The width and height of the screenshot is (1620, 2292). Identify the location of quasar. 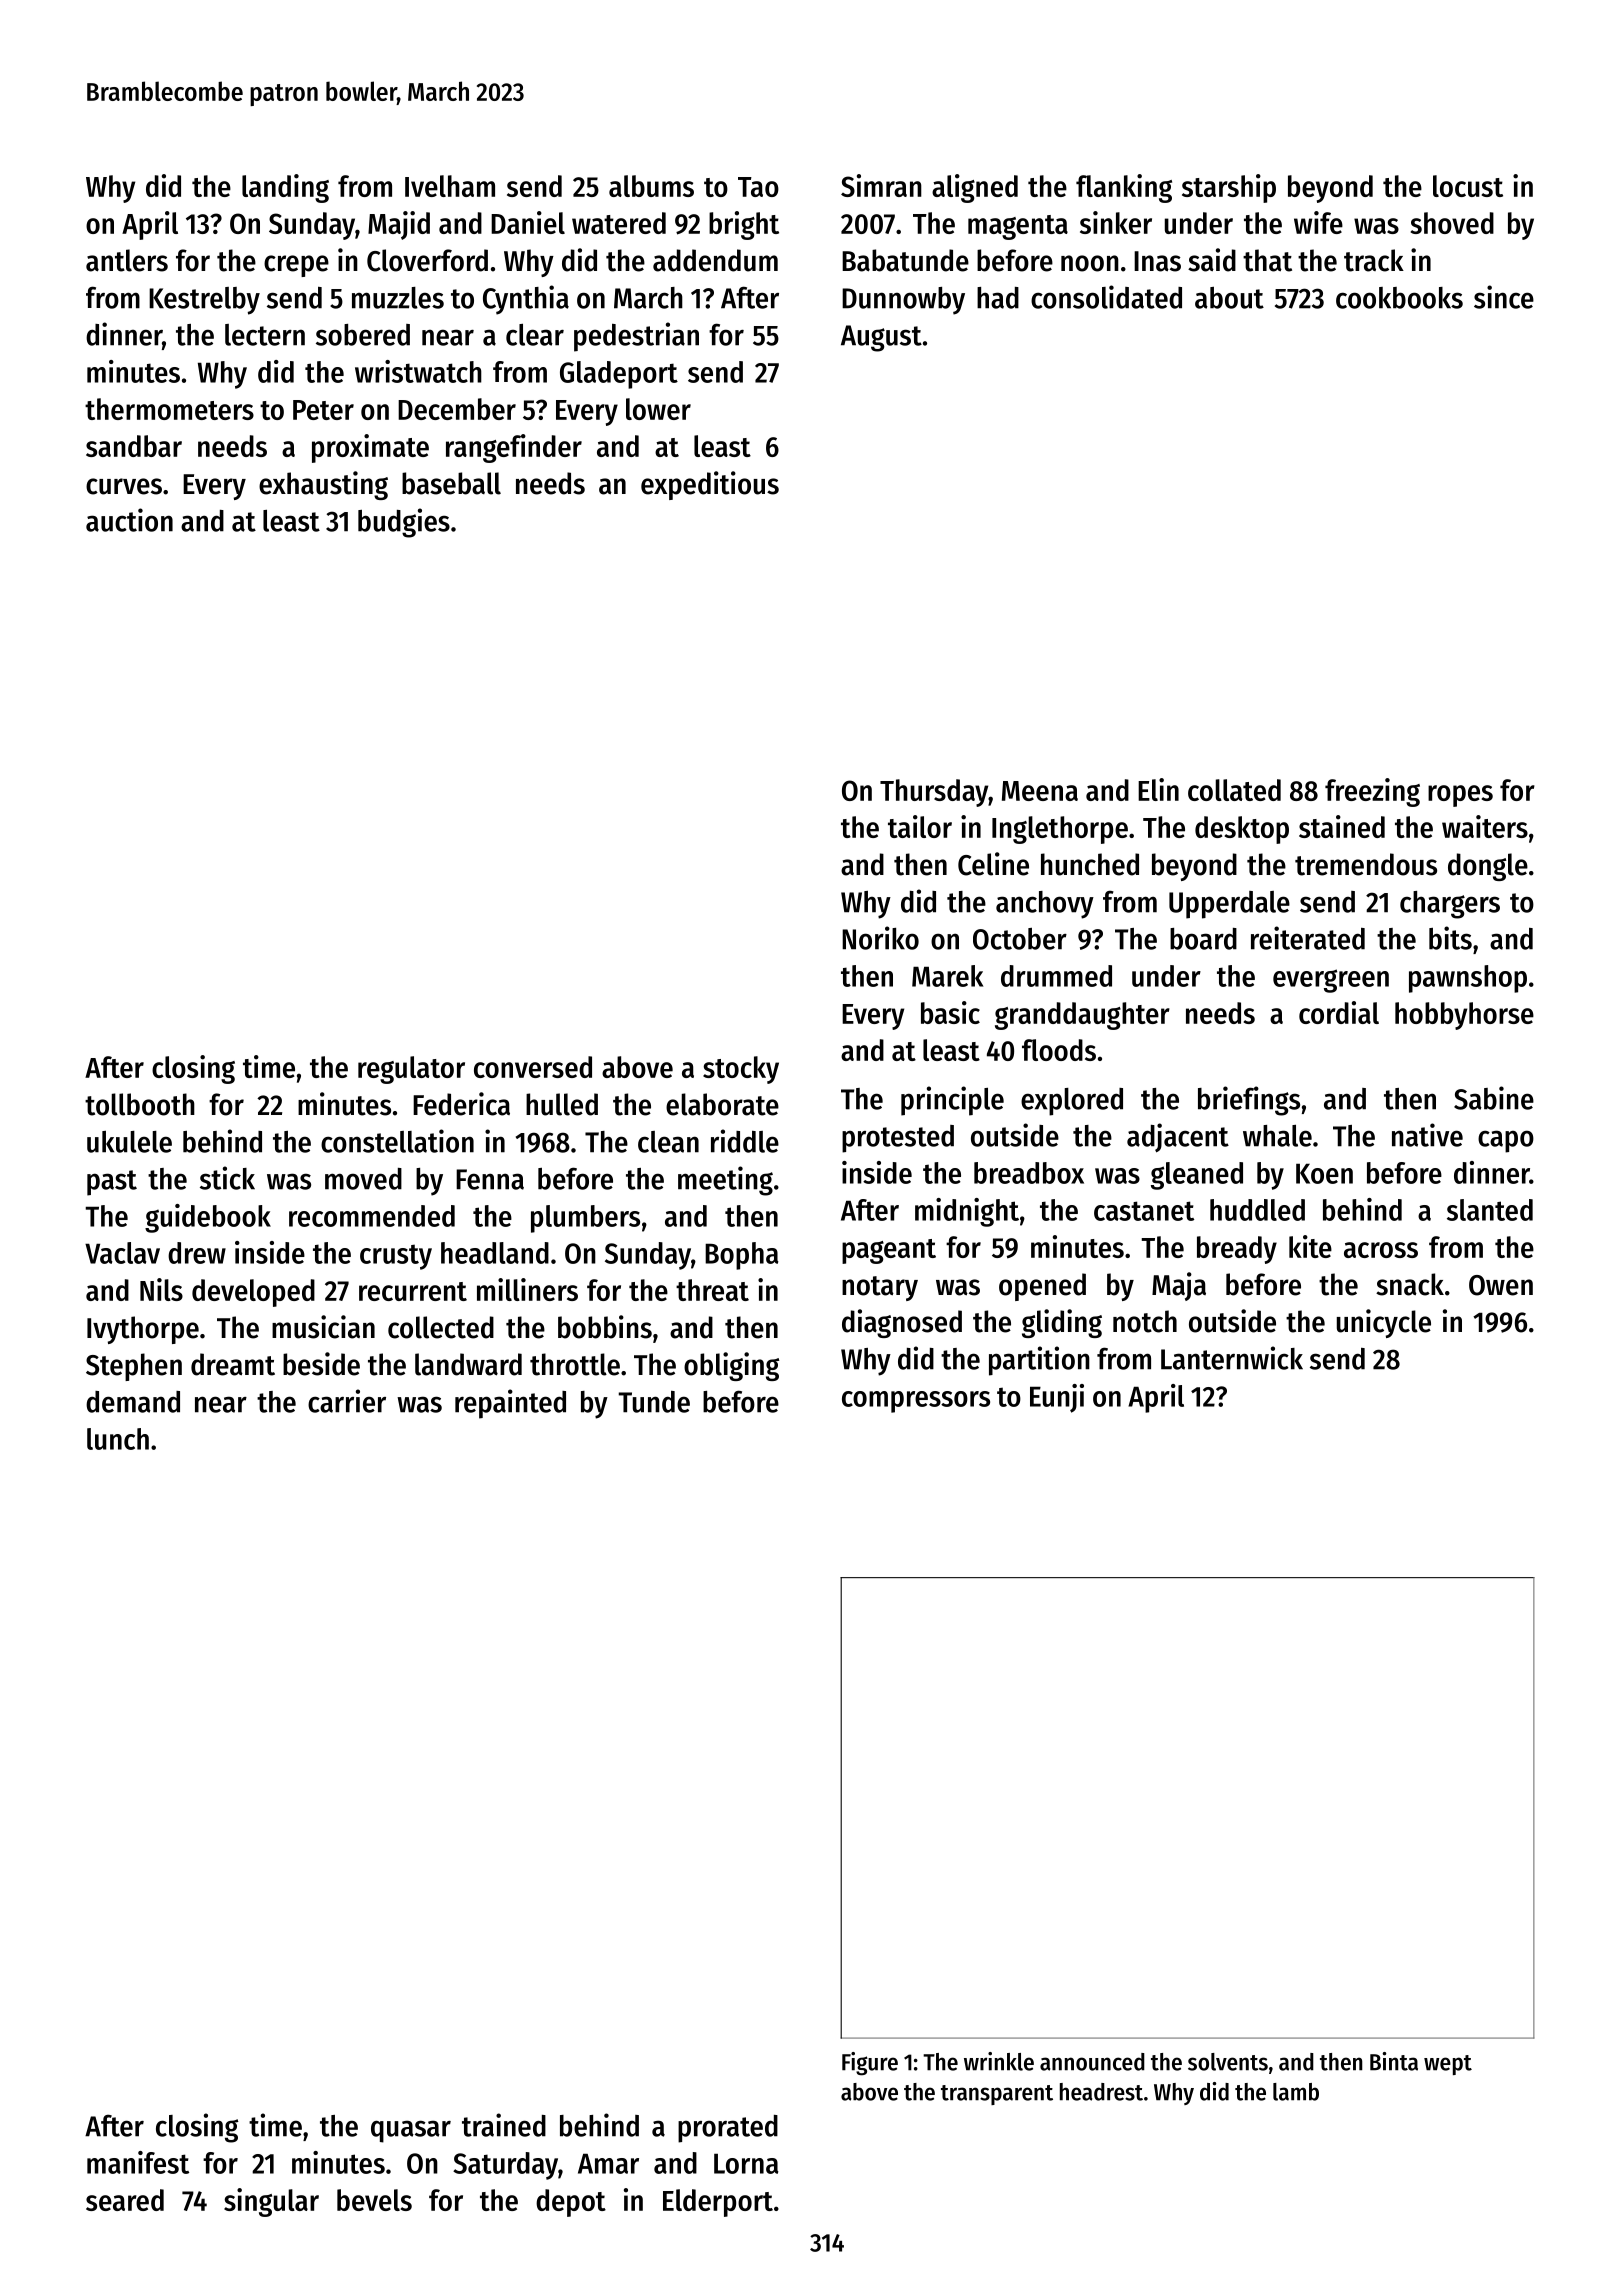
(411, 2131).
